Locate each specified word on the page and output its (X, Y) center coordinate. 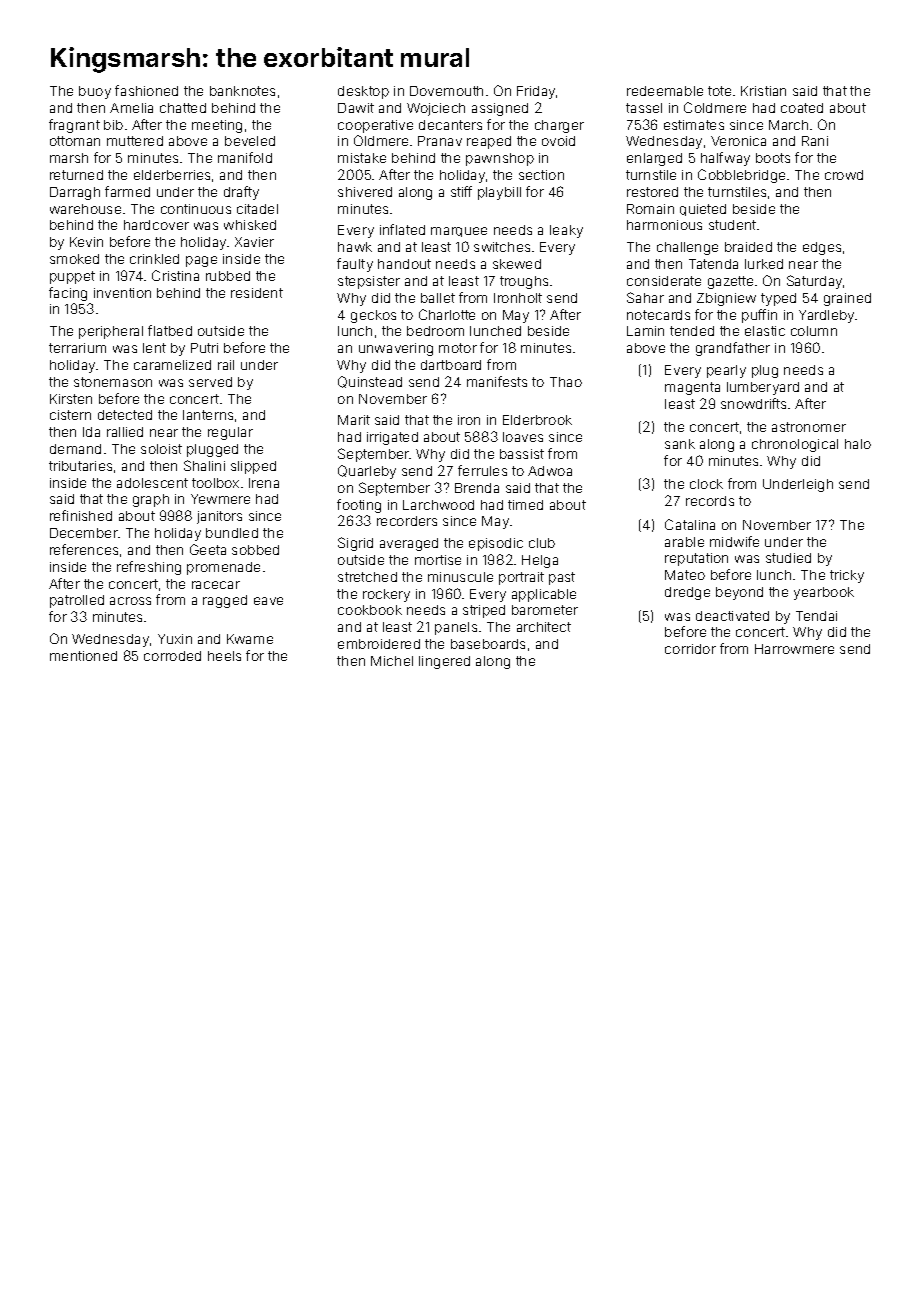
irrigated (392, 438)
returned (76, 175)
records (710, 501)
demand (75, 449)
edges (822, 248)
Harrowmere (794, 649)
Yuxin (175, 639)
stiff (461, 191)
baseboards (488, 644)
